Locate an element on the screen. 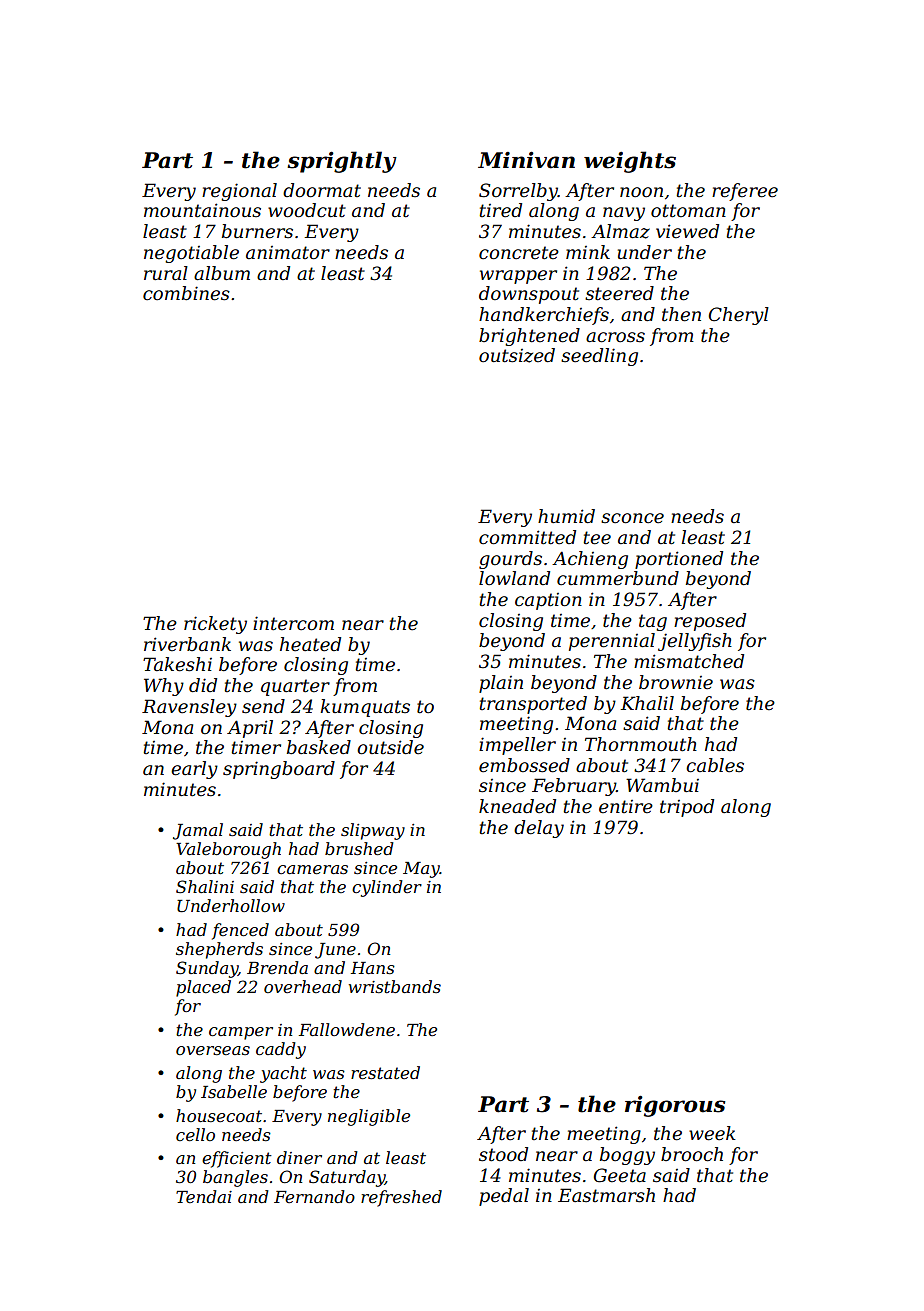  rigorous is located at coordinates (675, 1106).
